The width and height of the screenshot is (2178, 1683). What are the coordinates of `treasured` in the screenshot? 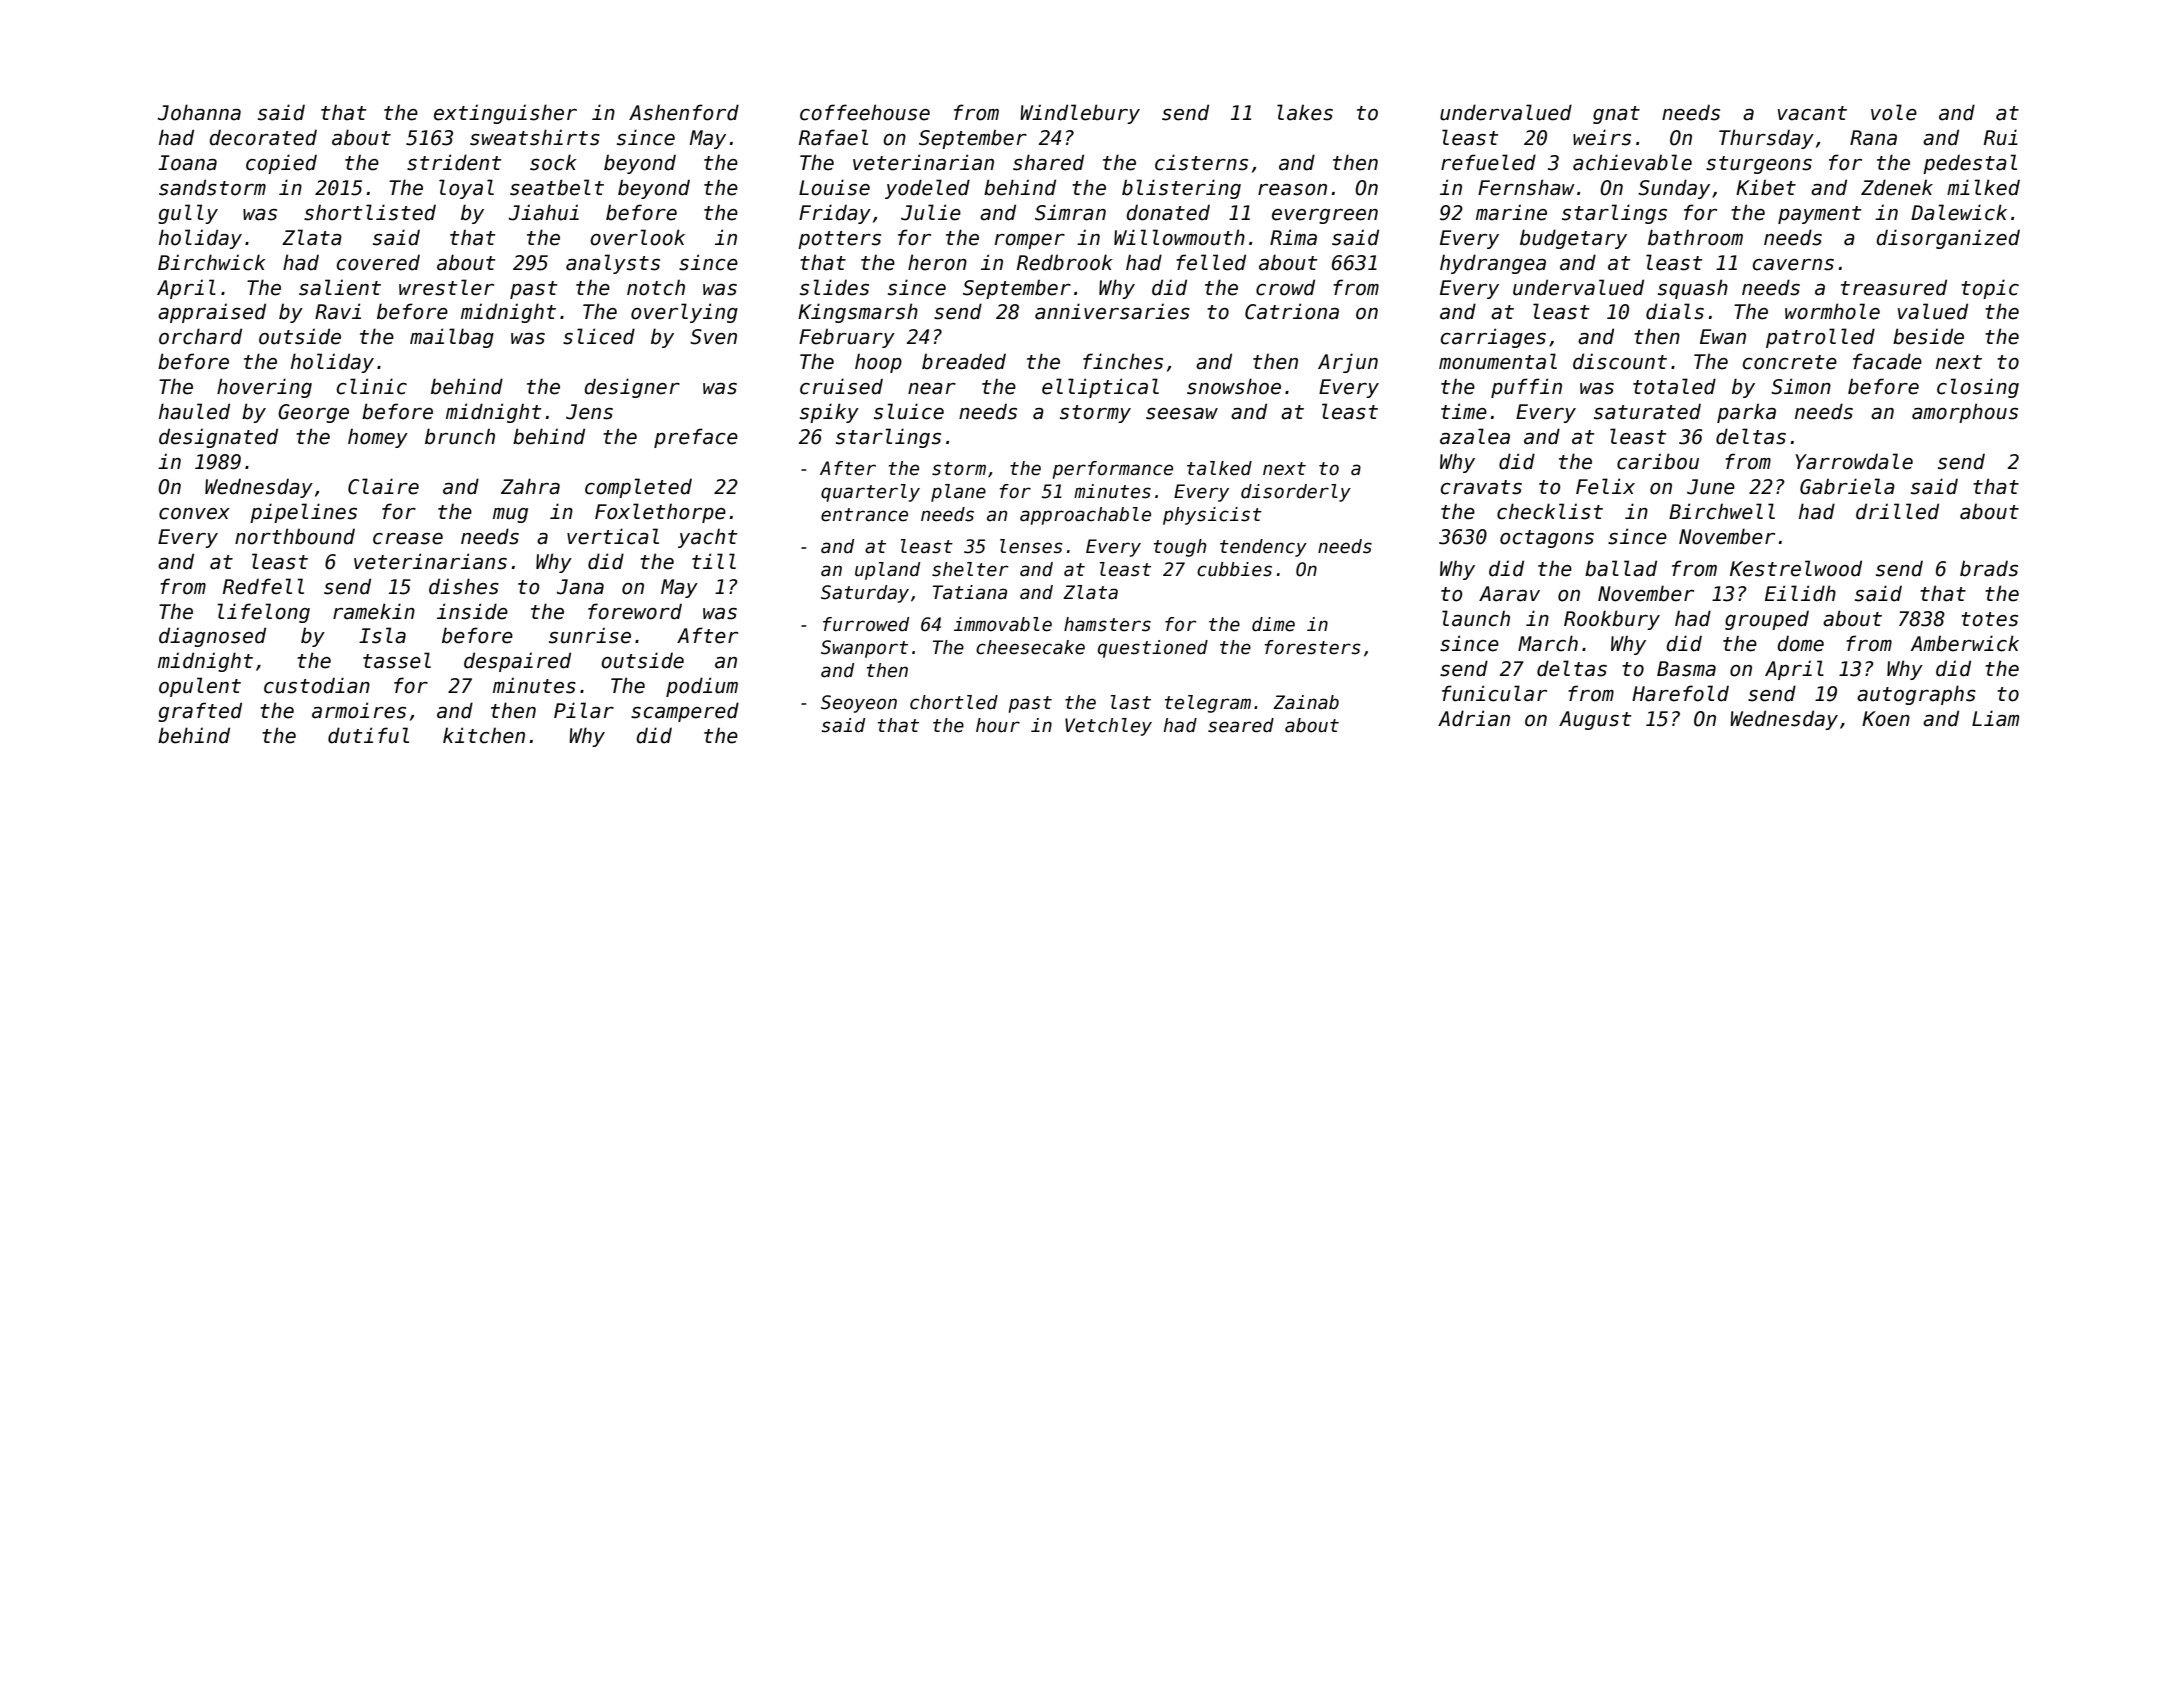 It's located at (1894, 287).
